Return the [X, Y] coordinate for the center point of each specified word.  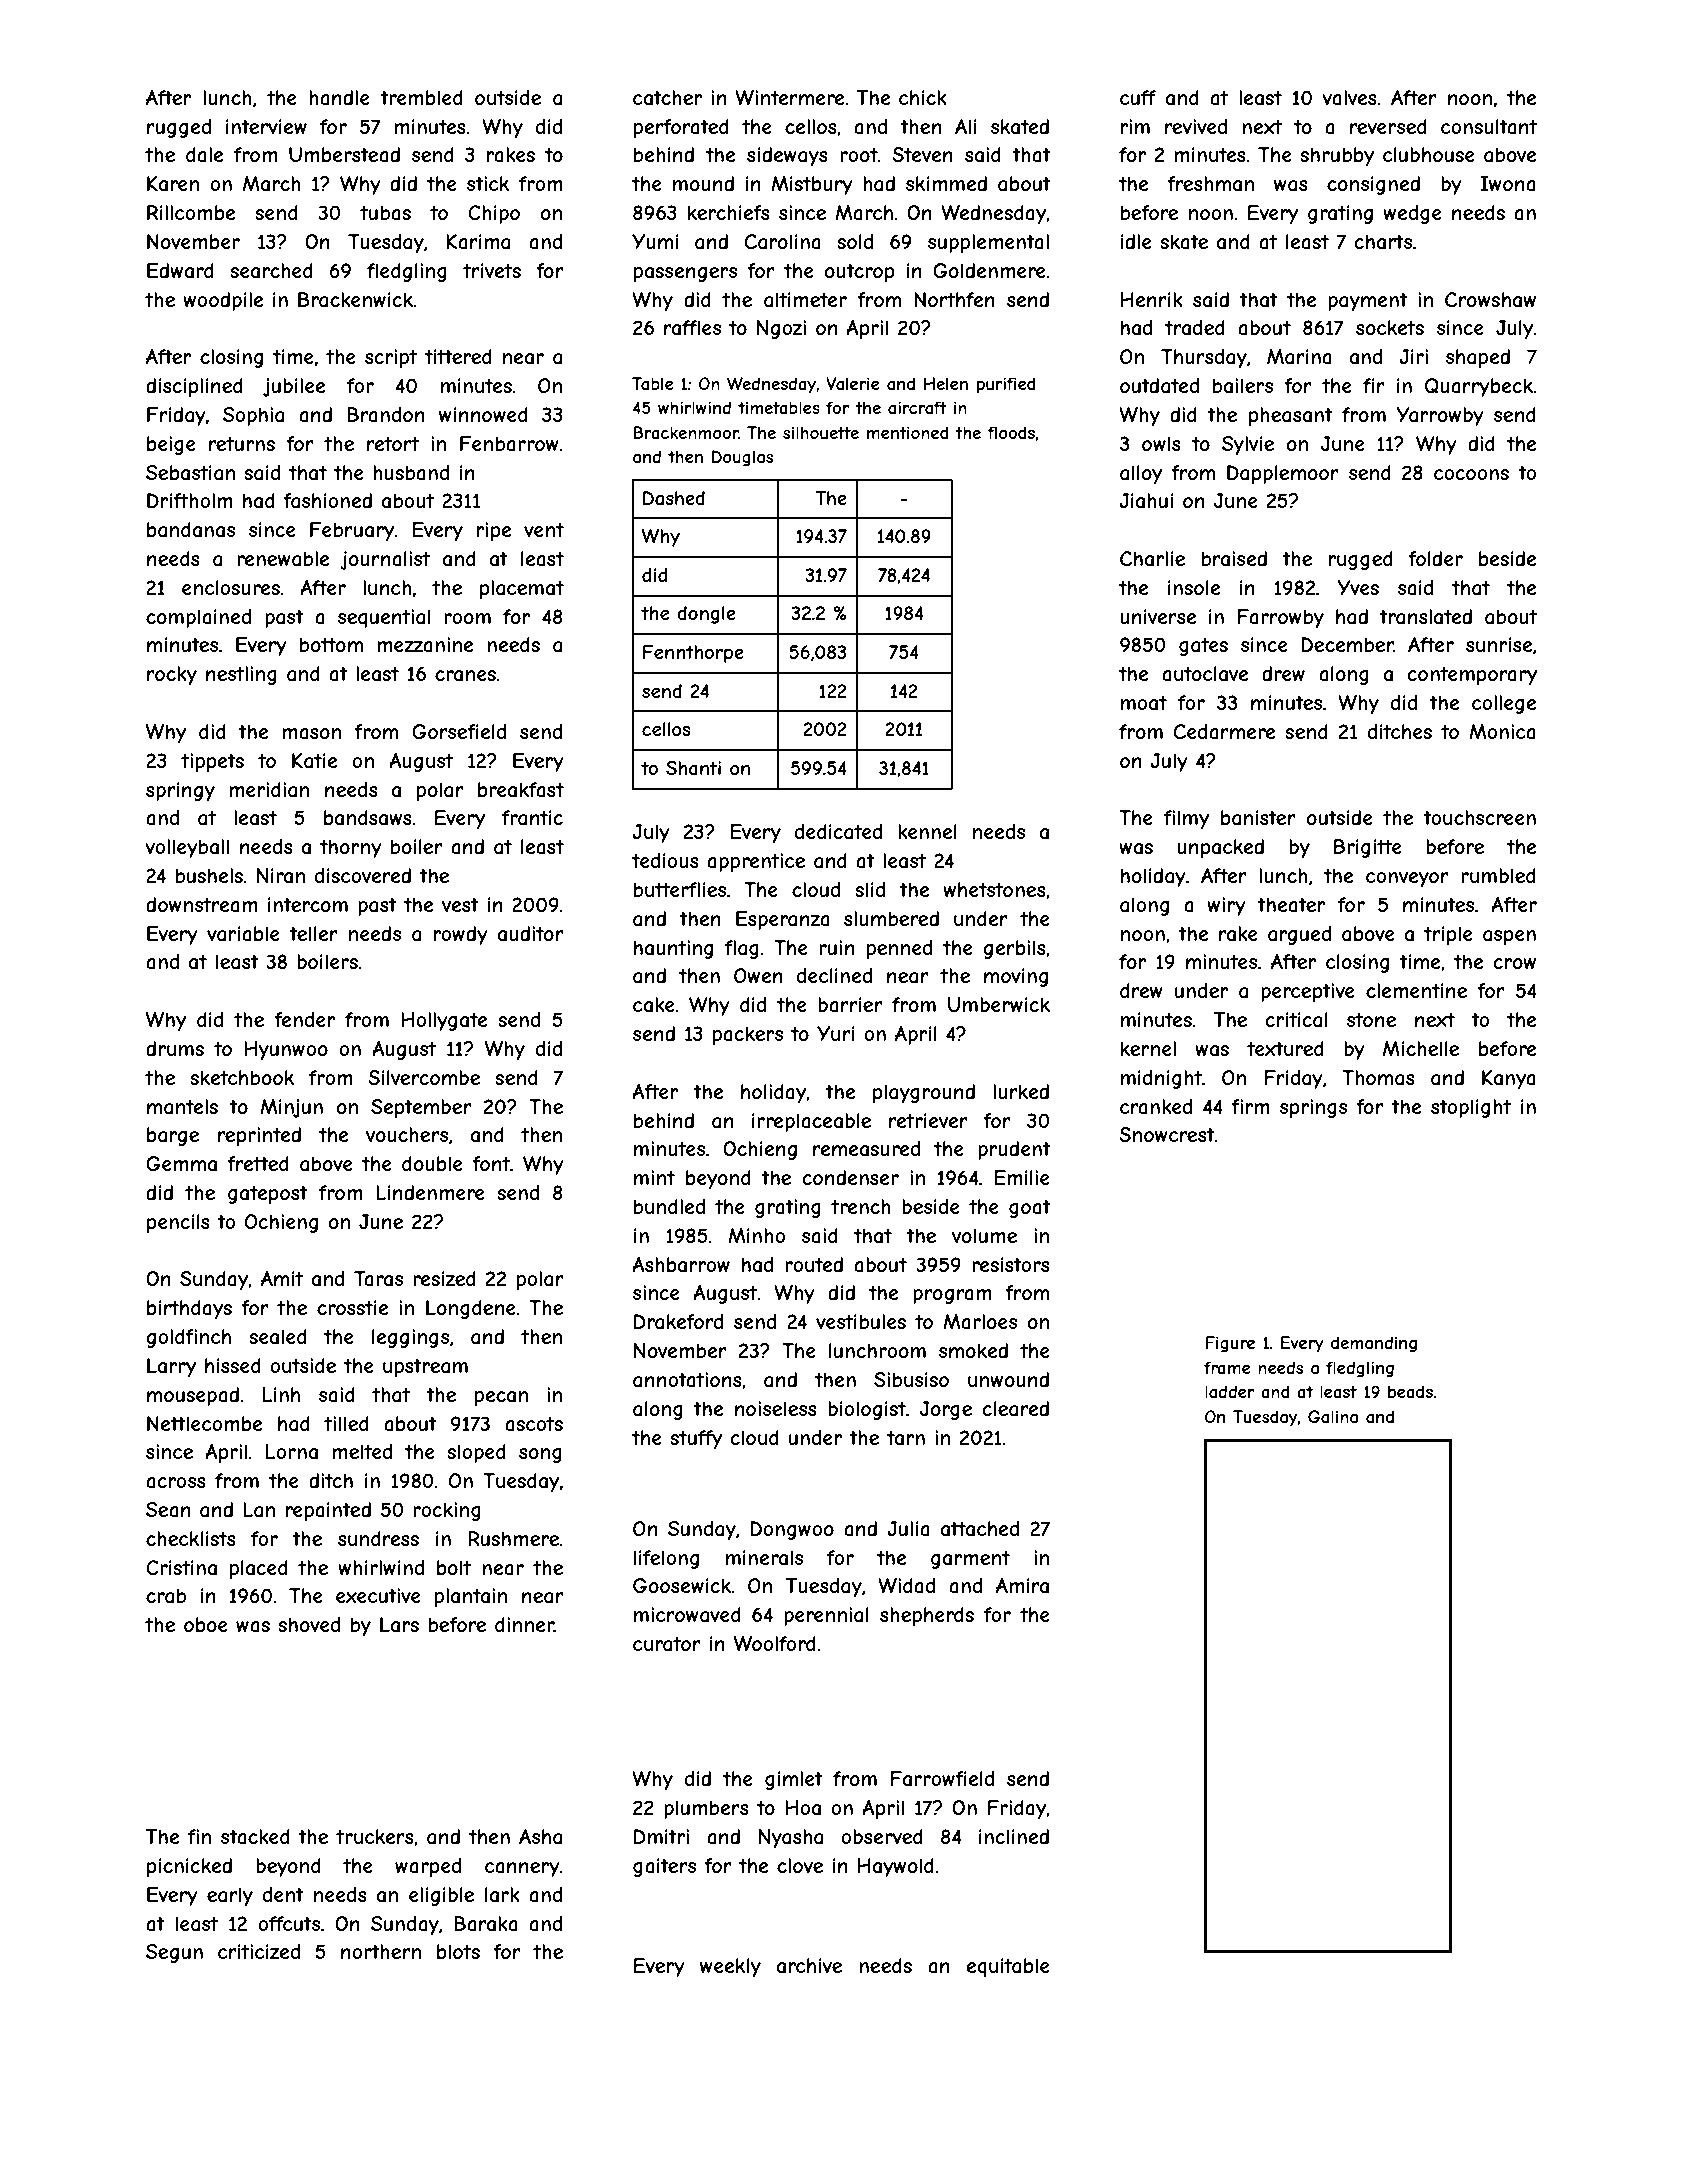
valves [1349, 98]
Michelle [1421, 1048]
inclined [1014, 1836]
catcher [667, 98]
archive [809, 1966]
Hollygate [444, 1021]
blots [458, 1951]
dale [204, 155]
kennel [927, 831]
